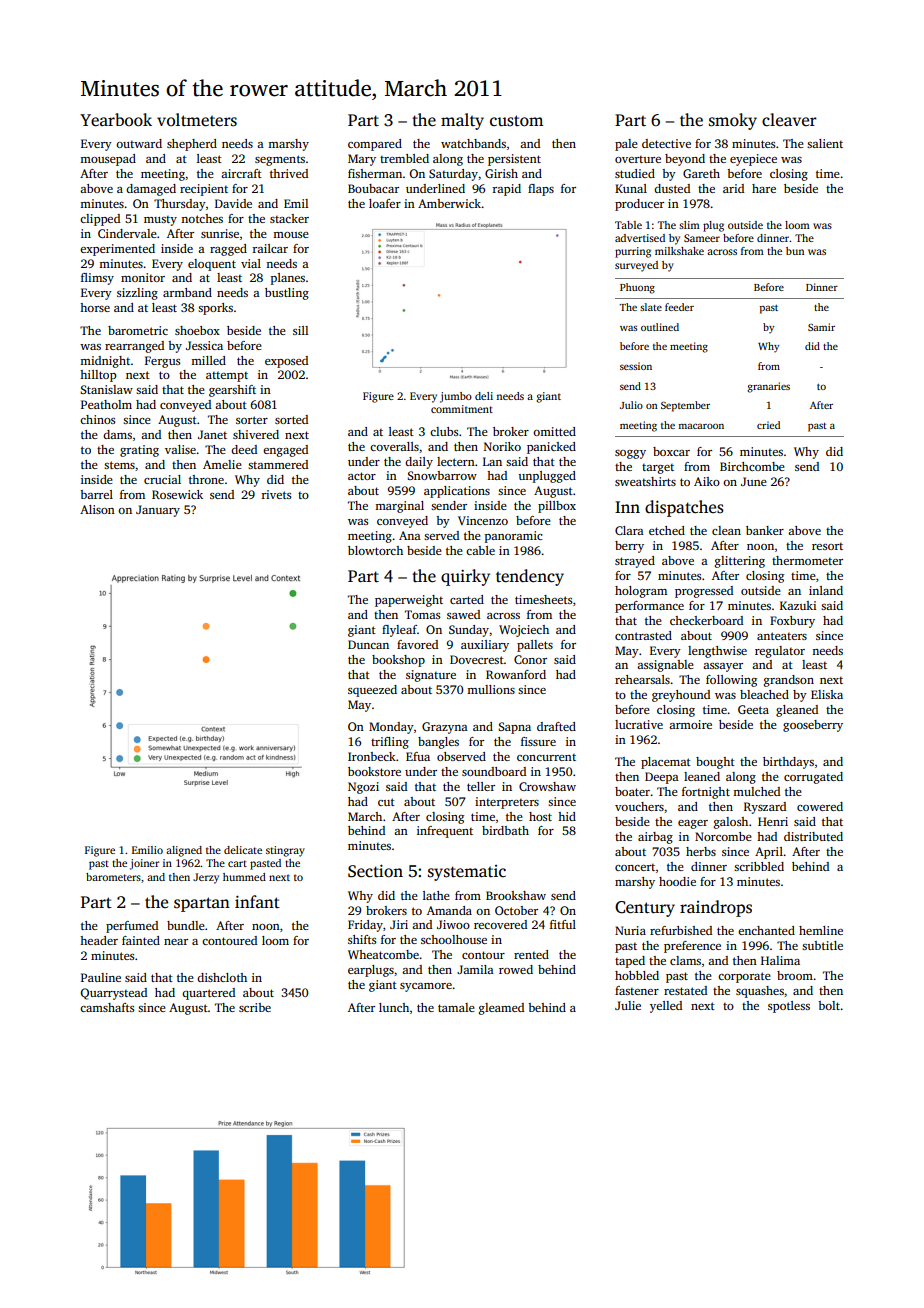 This screenshot has width=924, height=1308. I want to click on compared, so click(375, 145).
